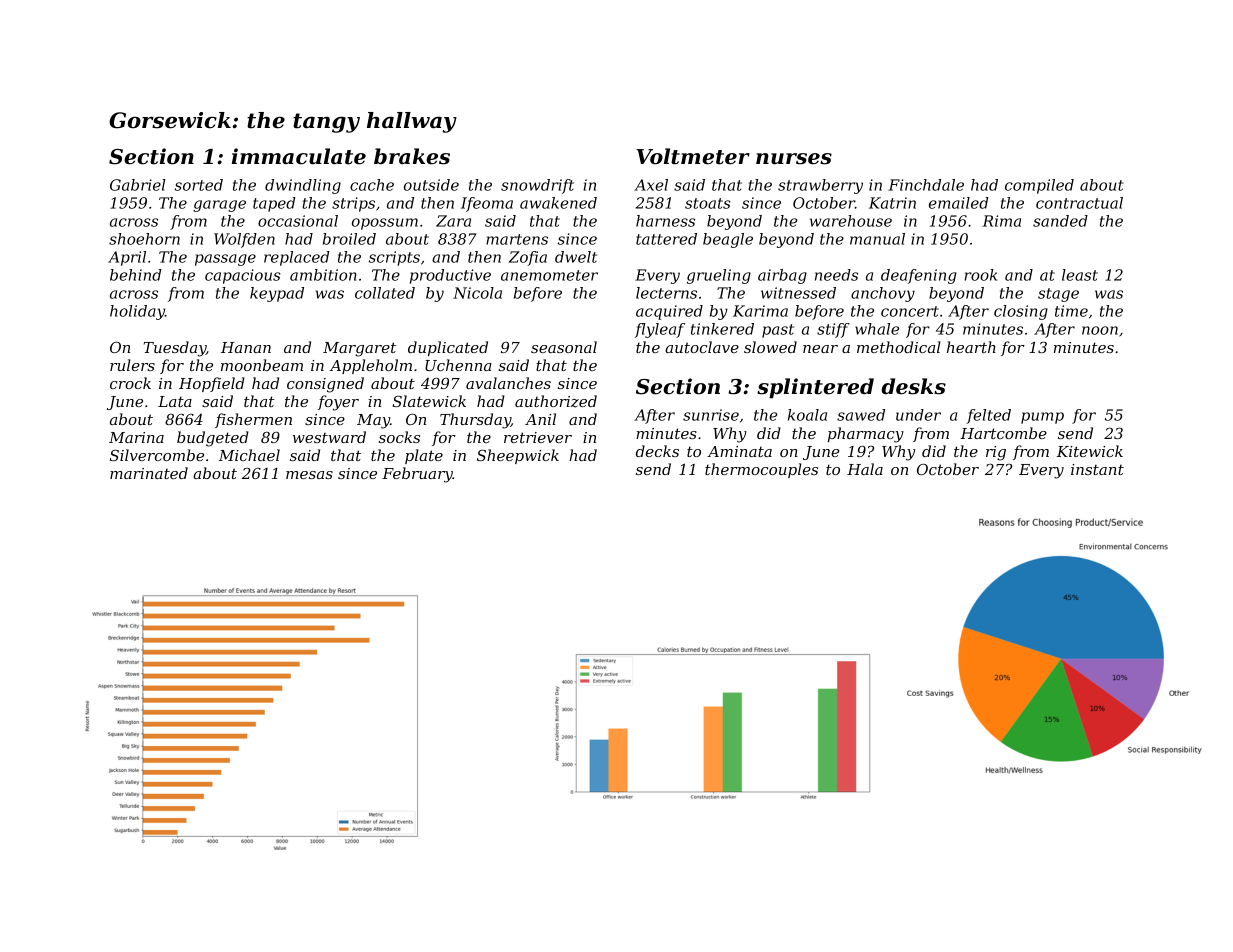 The image size is (1233, 952). What do you see at coordinates (412, 156) in the screenshot?
I see `brakes` at bounding box center [412, 156].
